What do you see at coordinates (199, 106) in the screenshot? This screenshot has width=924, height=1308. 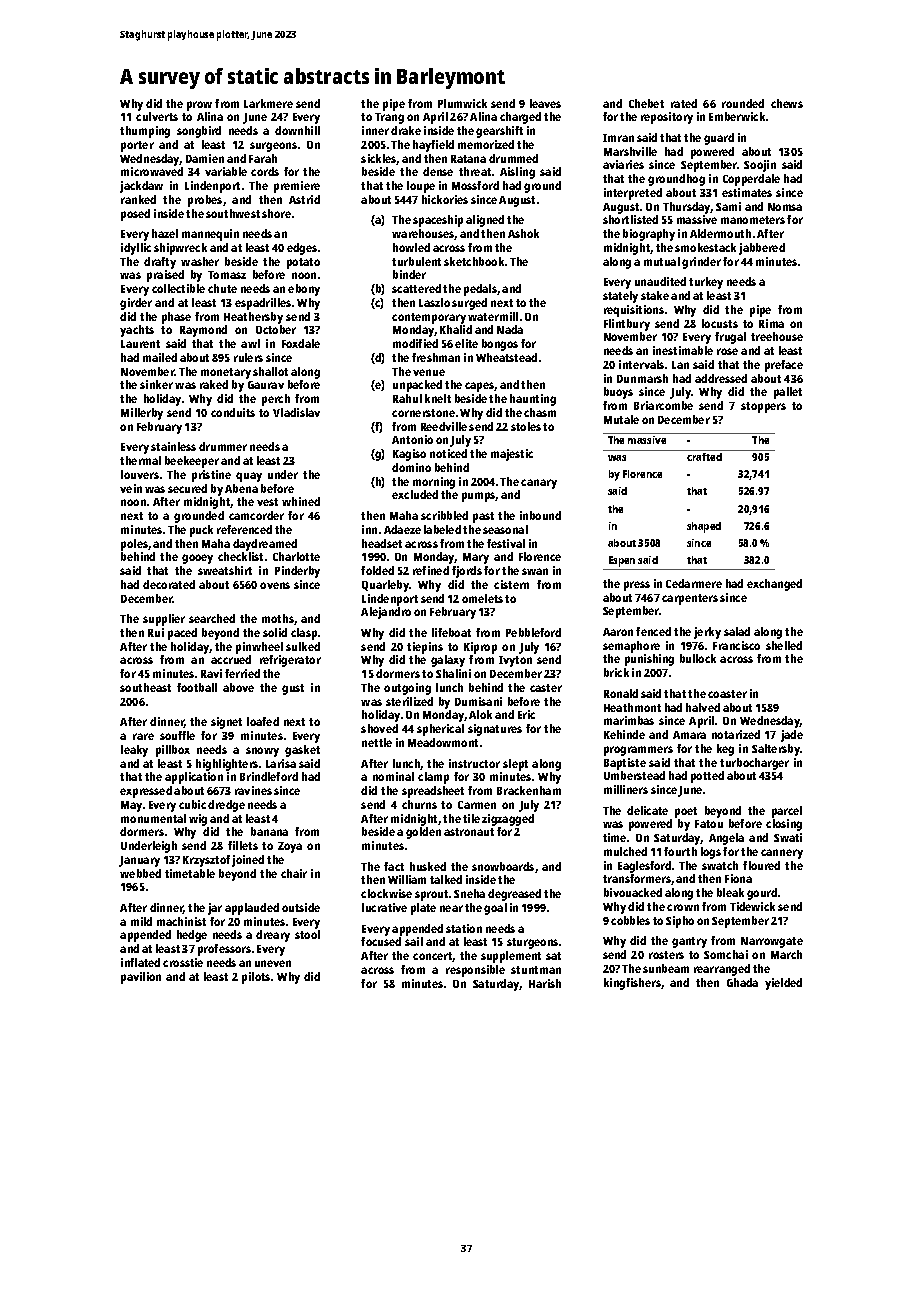 I see `prow` at bounding box center [199, 106].
